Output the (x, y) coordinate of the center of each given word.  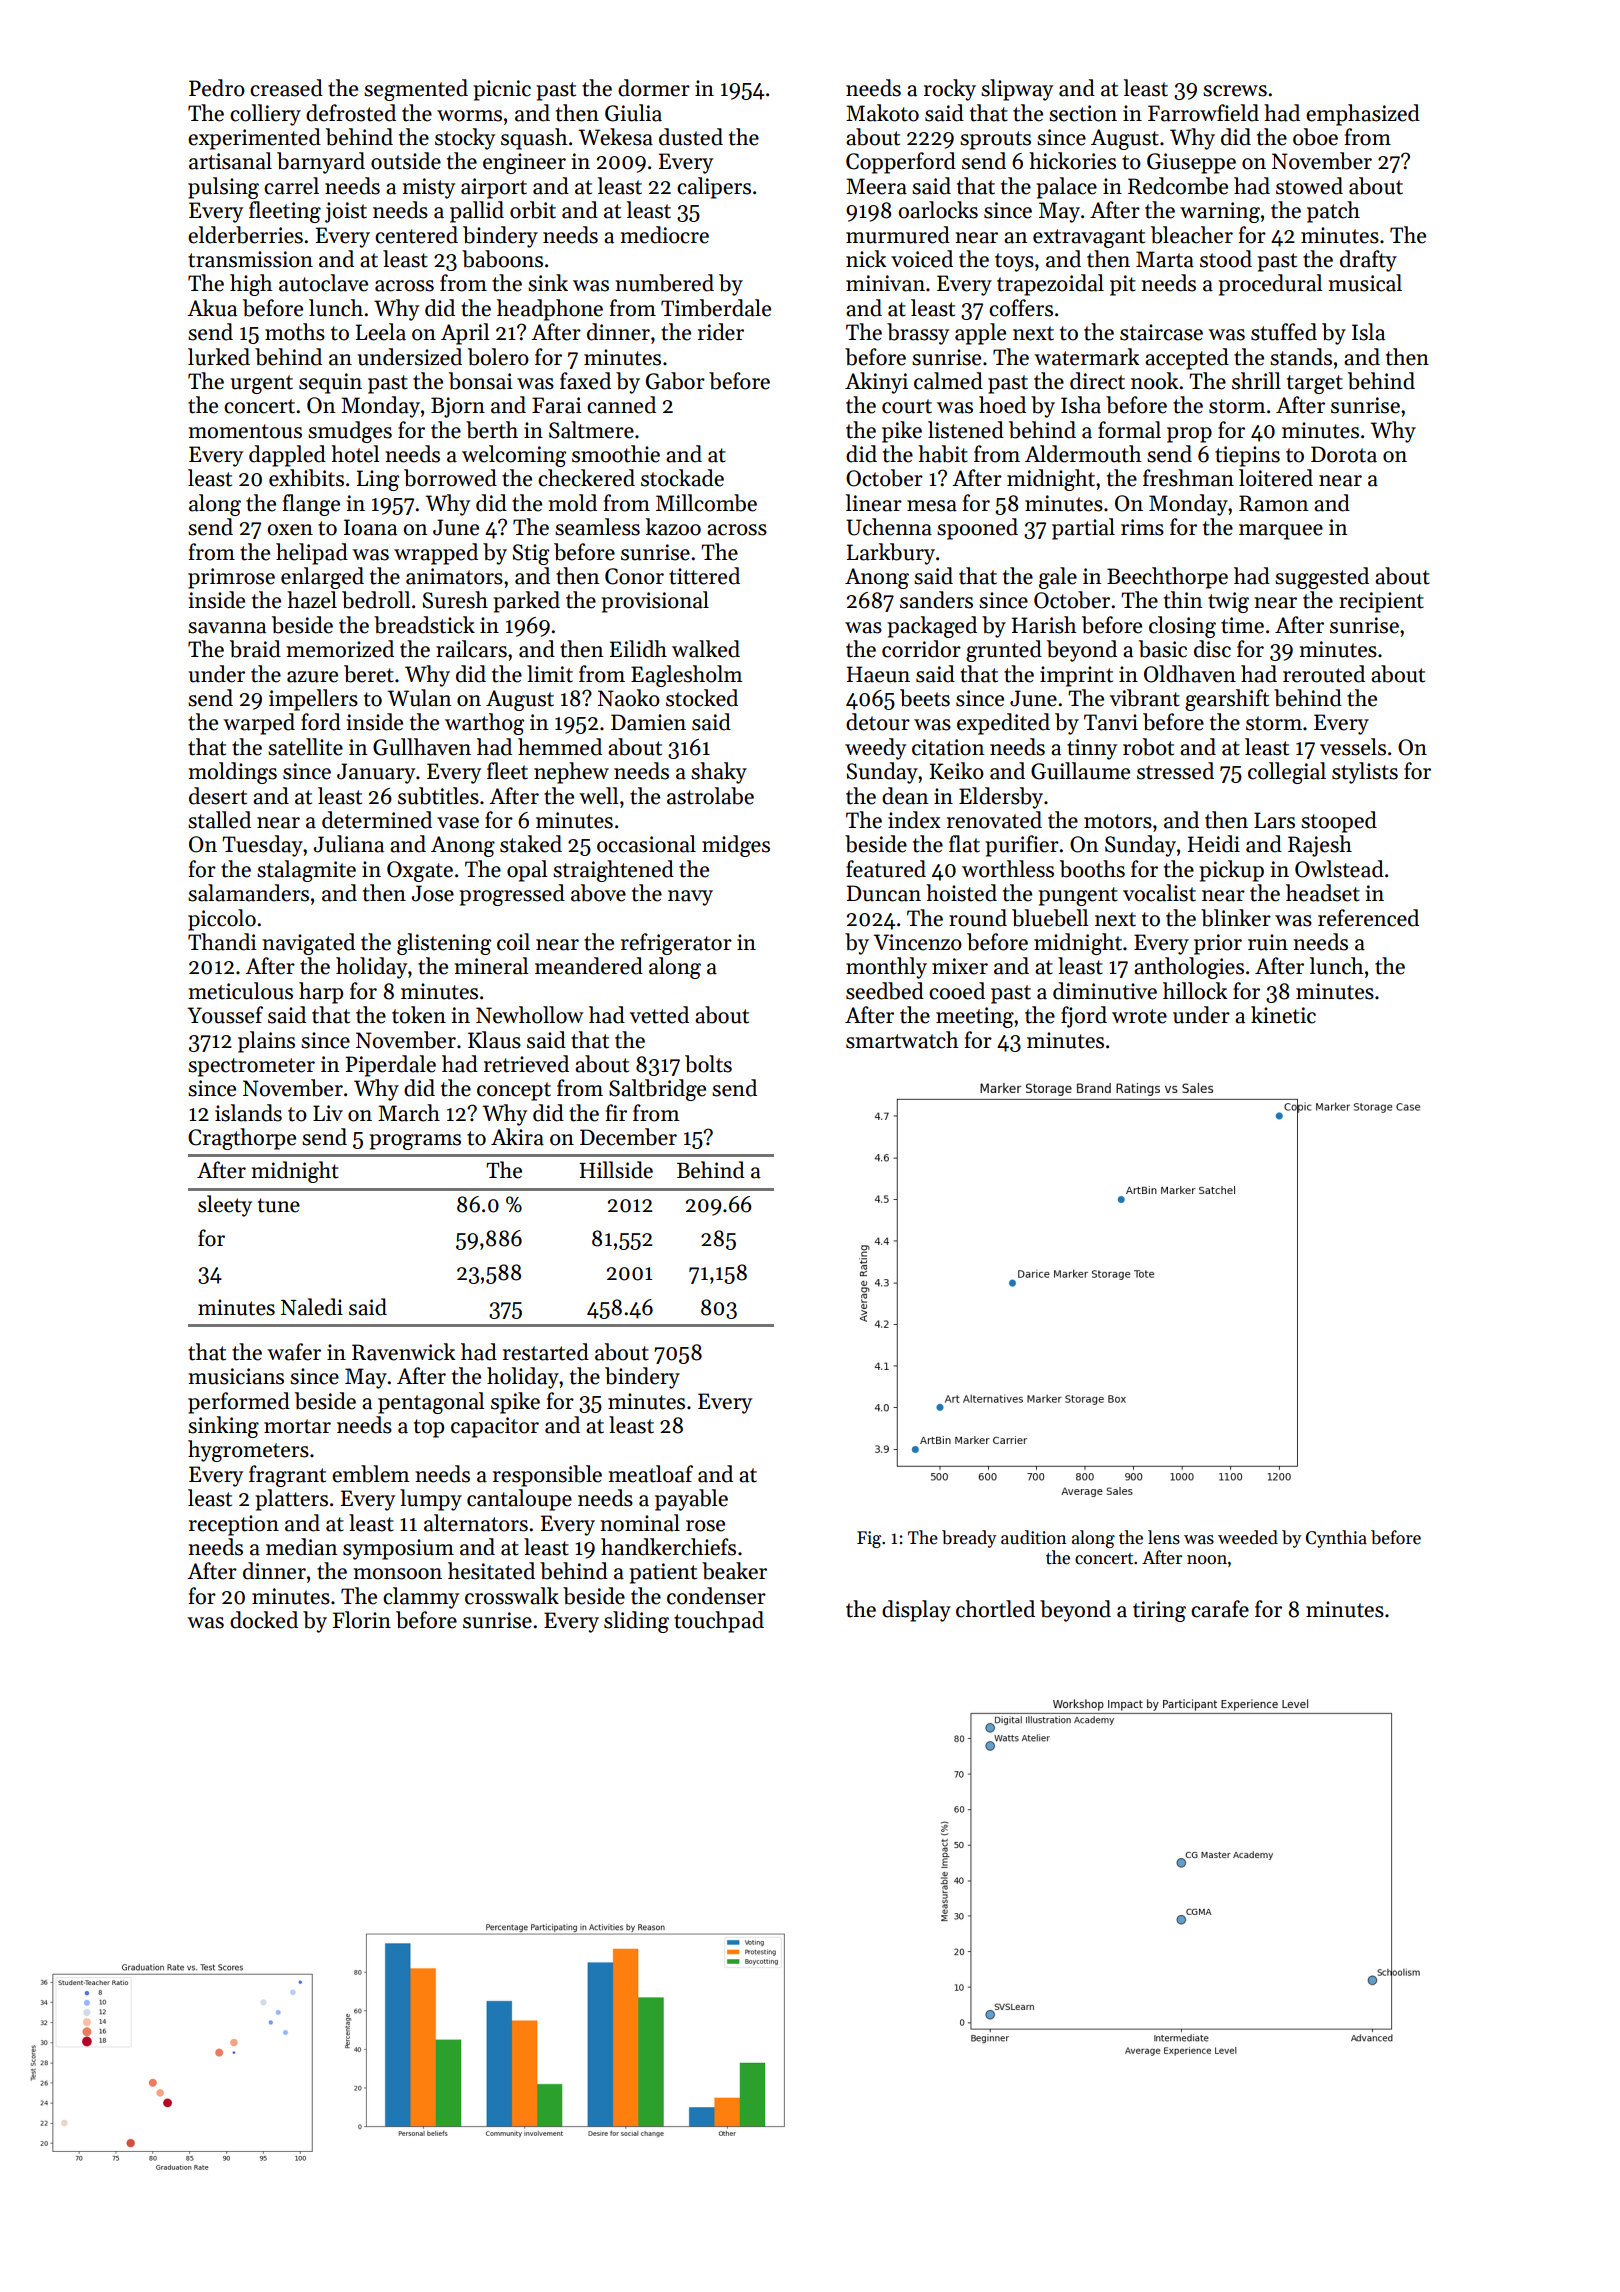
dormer (654, 88)
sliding (636, 1622)
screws (1235, 91)
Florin (362, 1620)
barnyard (321, 163)
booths (1092, 869)
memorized (340, 649)
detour (878, 722)
